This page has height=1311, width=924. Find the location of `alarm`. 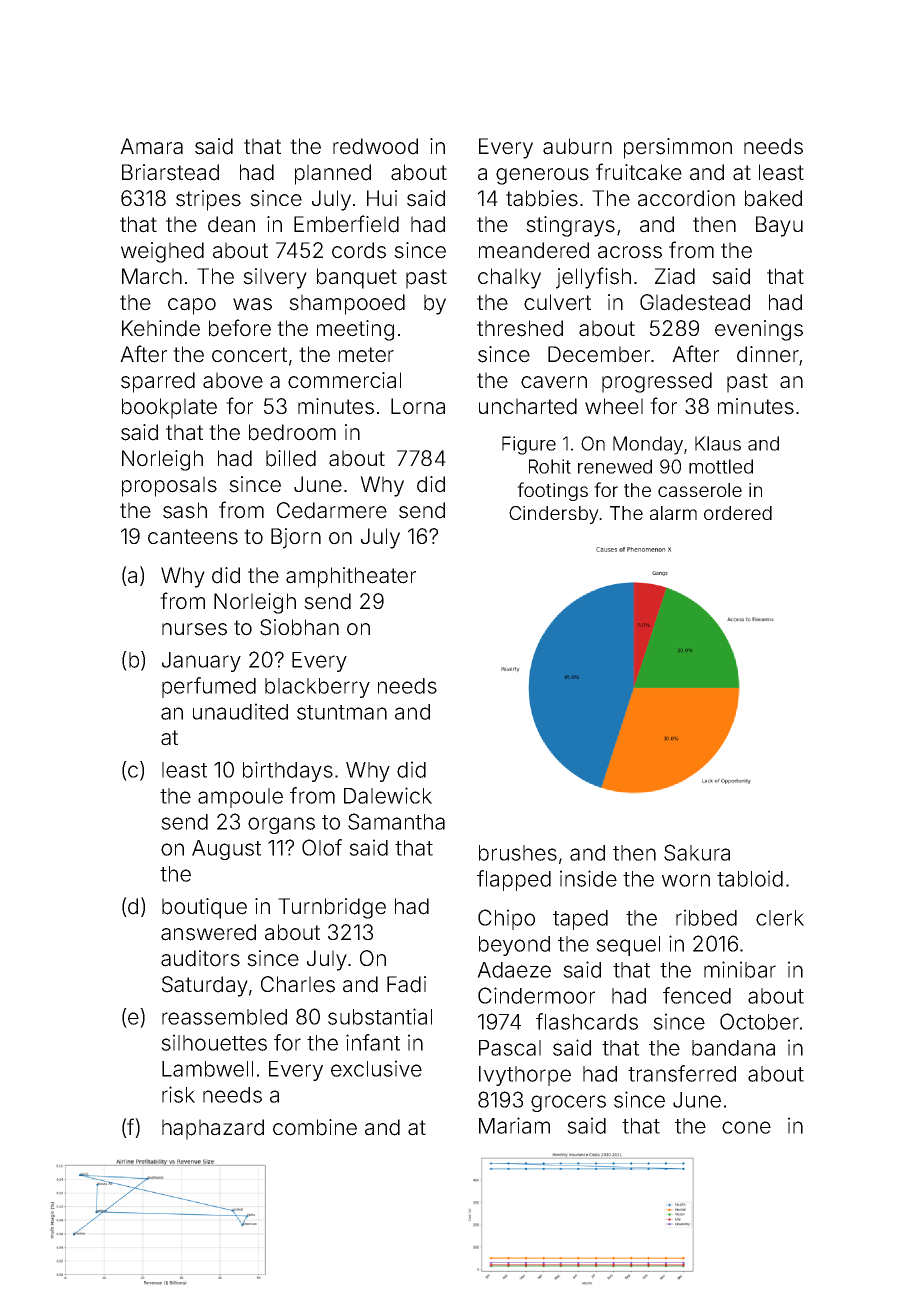

alarm is located at coordinates (673, 513).
